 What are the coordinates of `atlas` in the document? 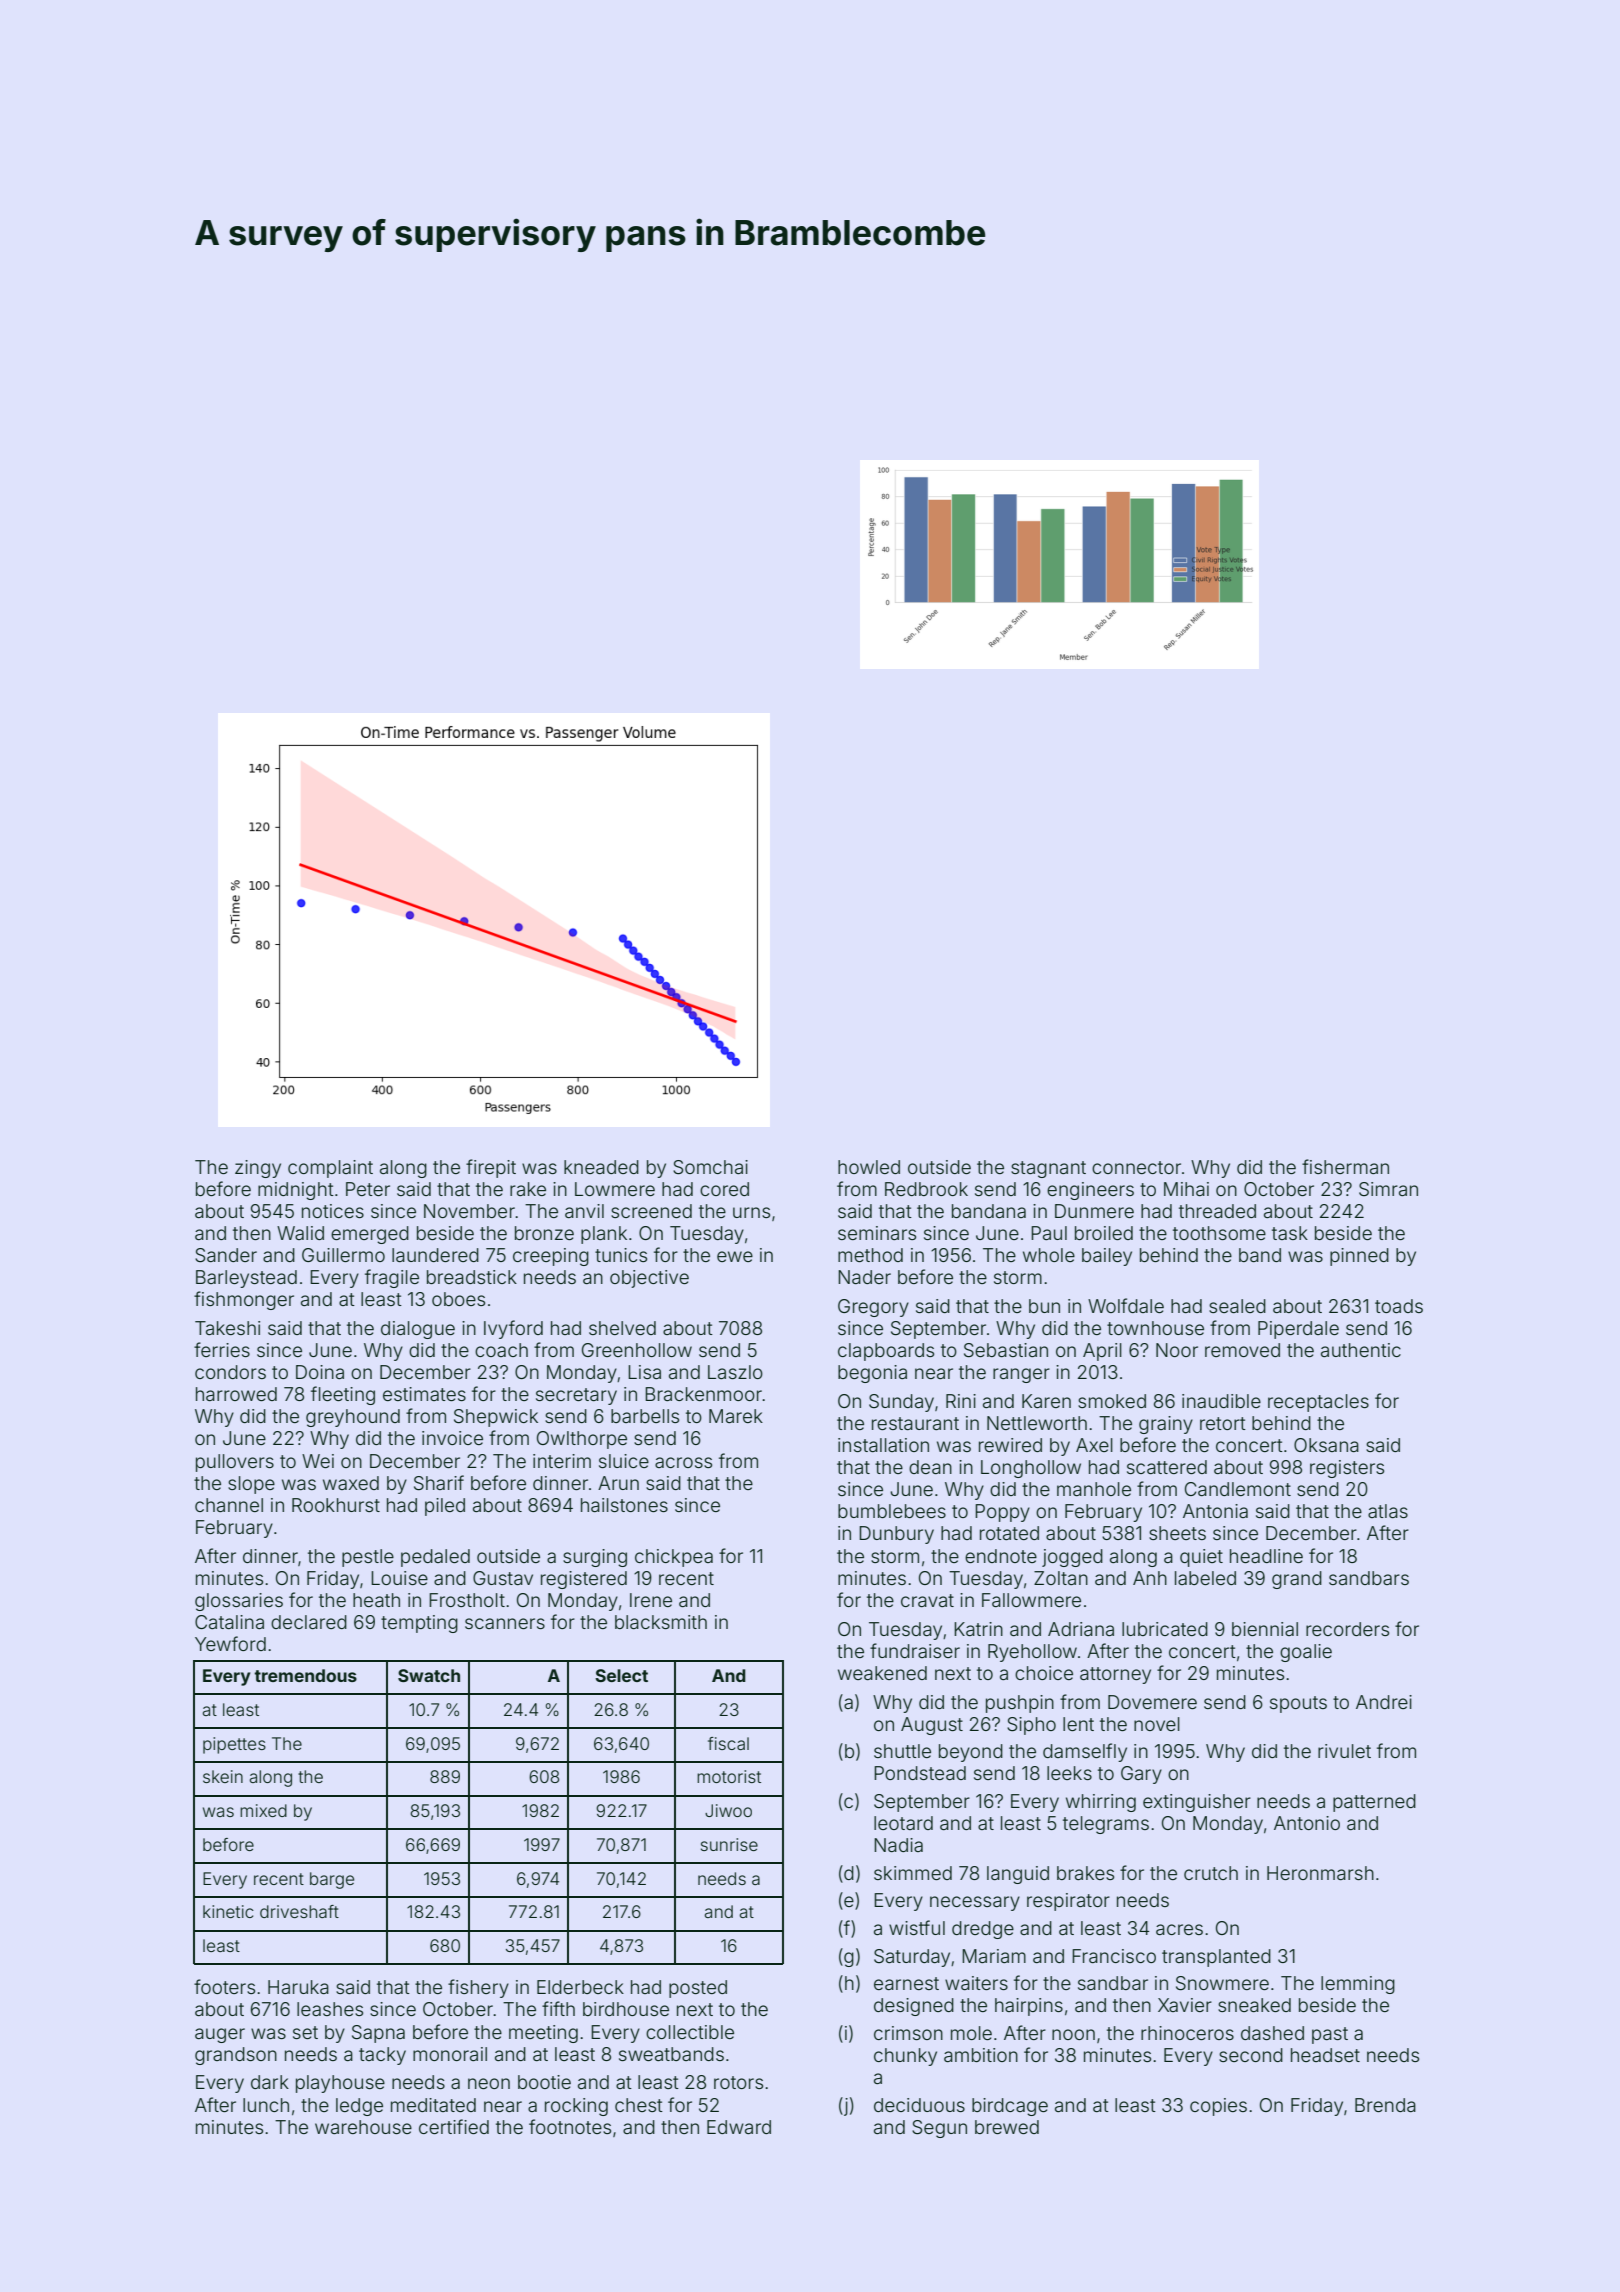 It's located at (1388, 1511).
